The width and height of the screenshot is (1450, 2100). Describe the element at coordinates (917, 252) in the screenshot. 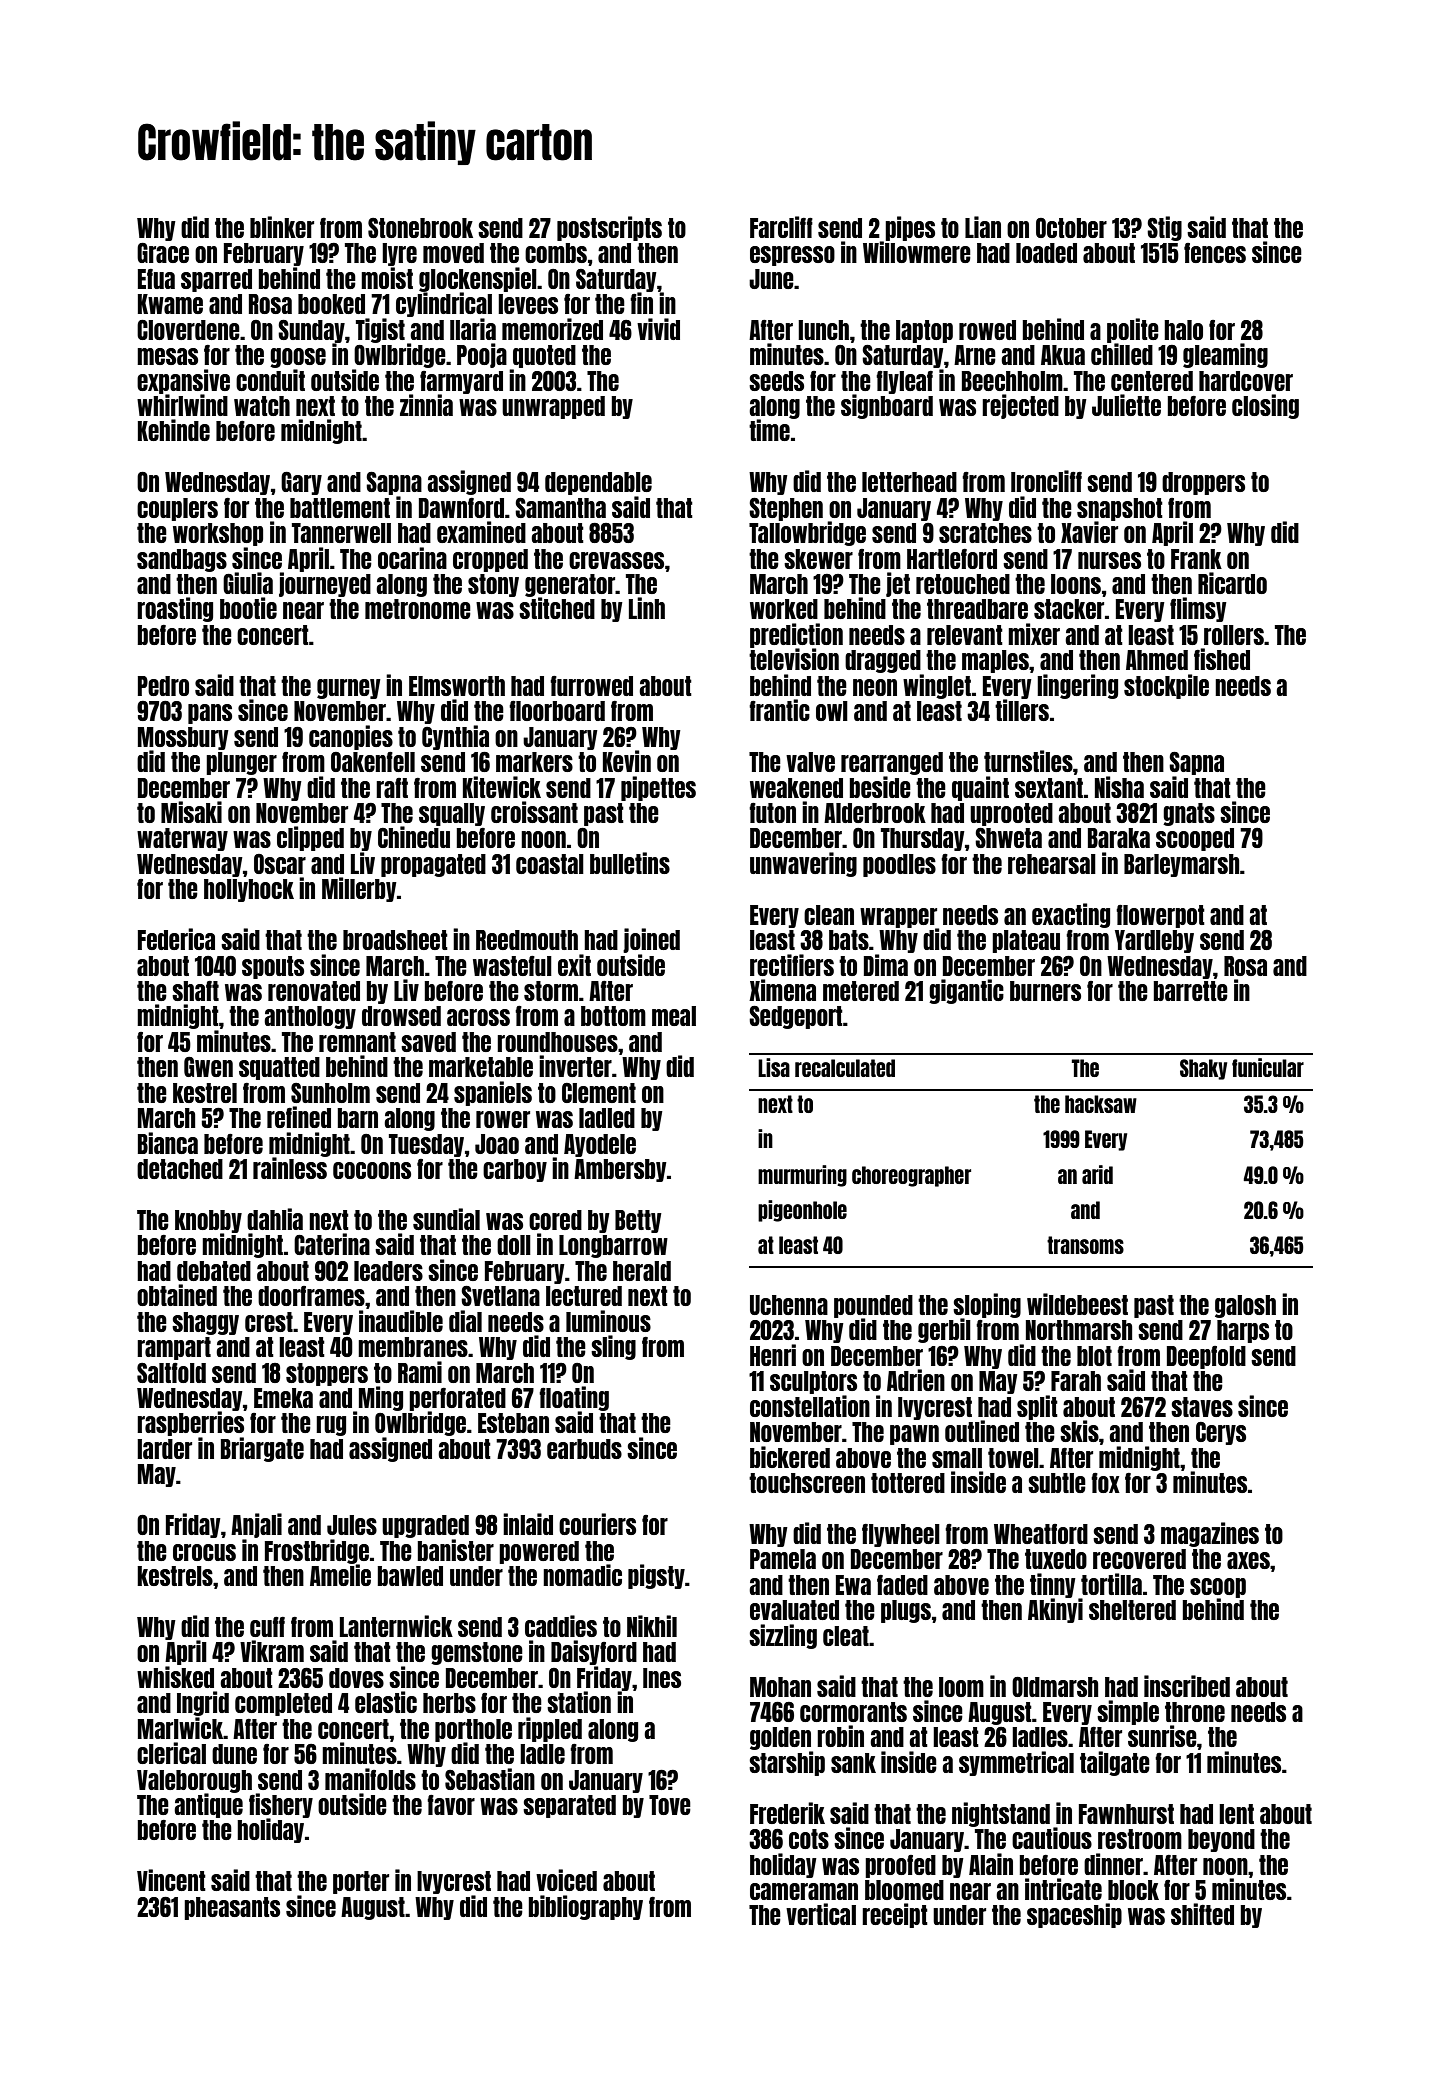

I see `Willowmere` at that location.
